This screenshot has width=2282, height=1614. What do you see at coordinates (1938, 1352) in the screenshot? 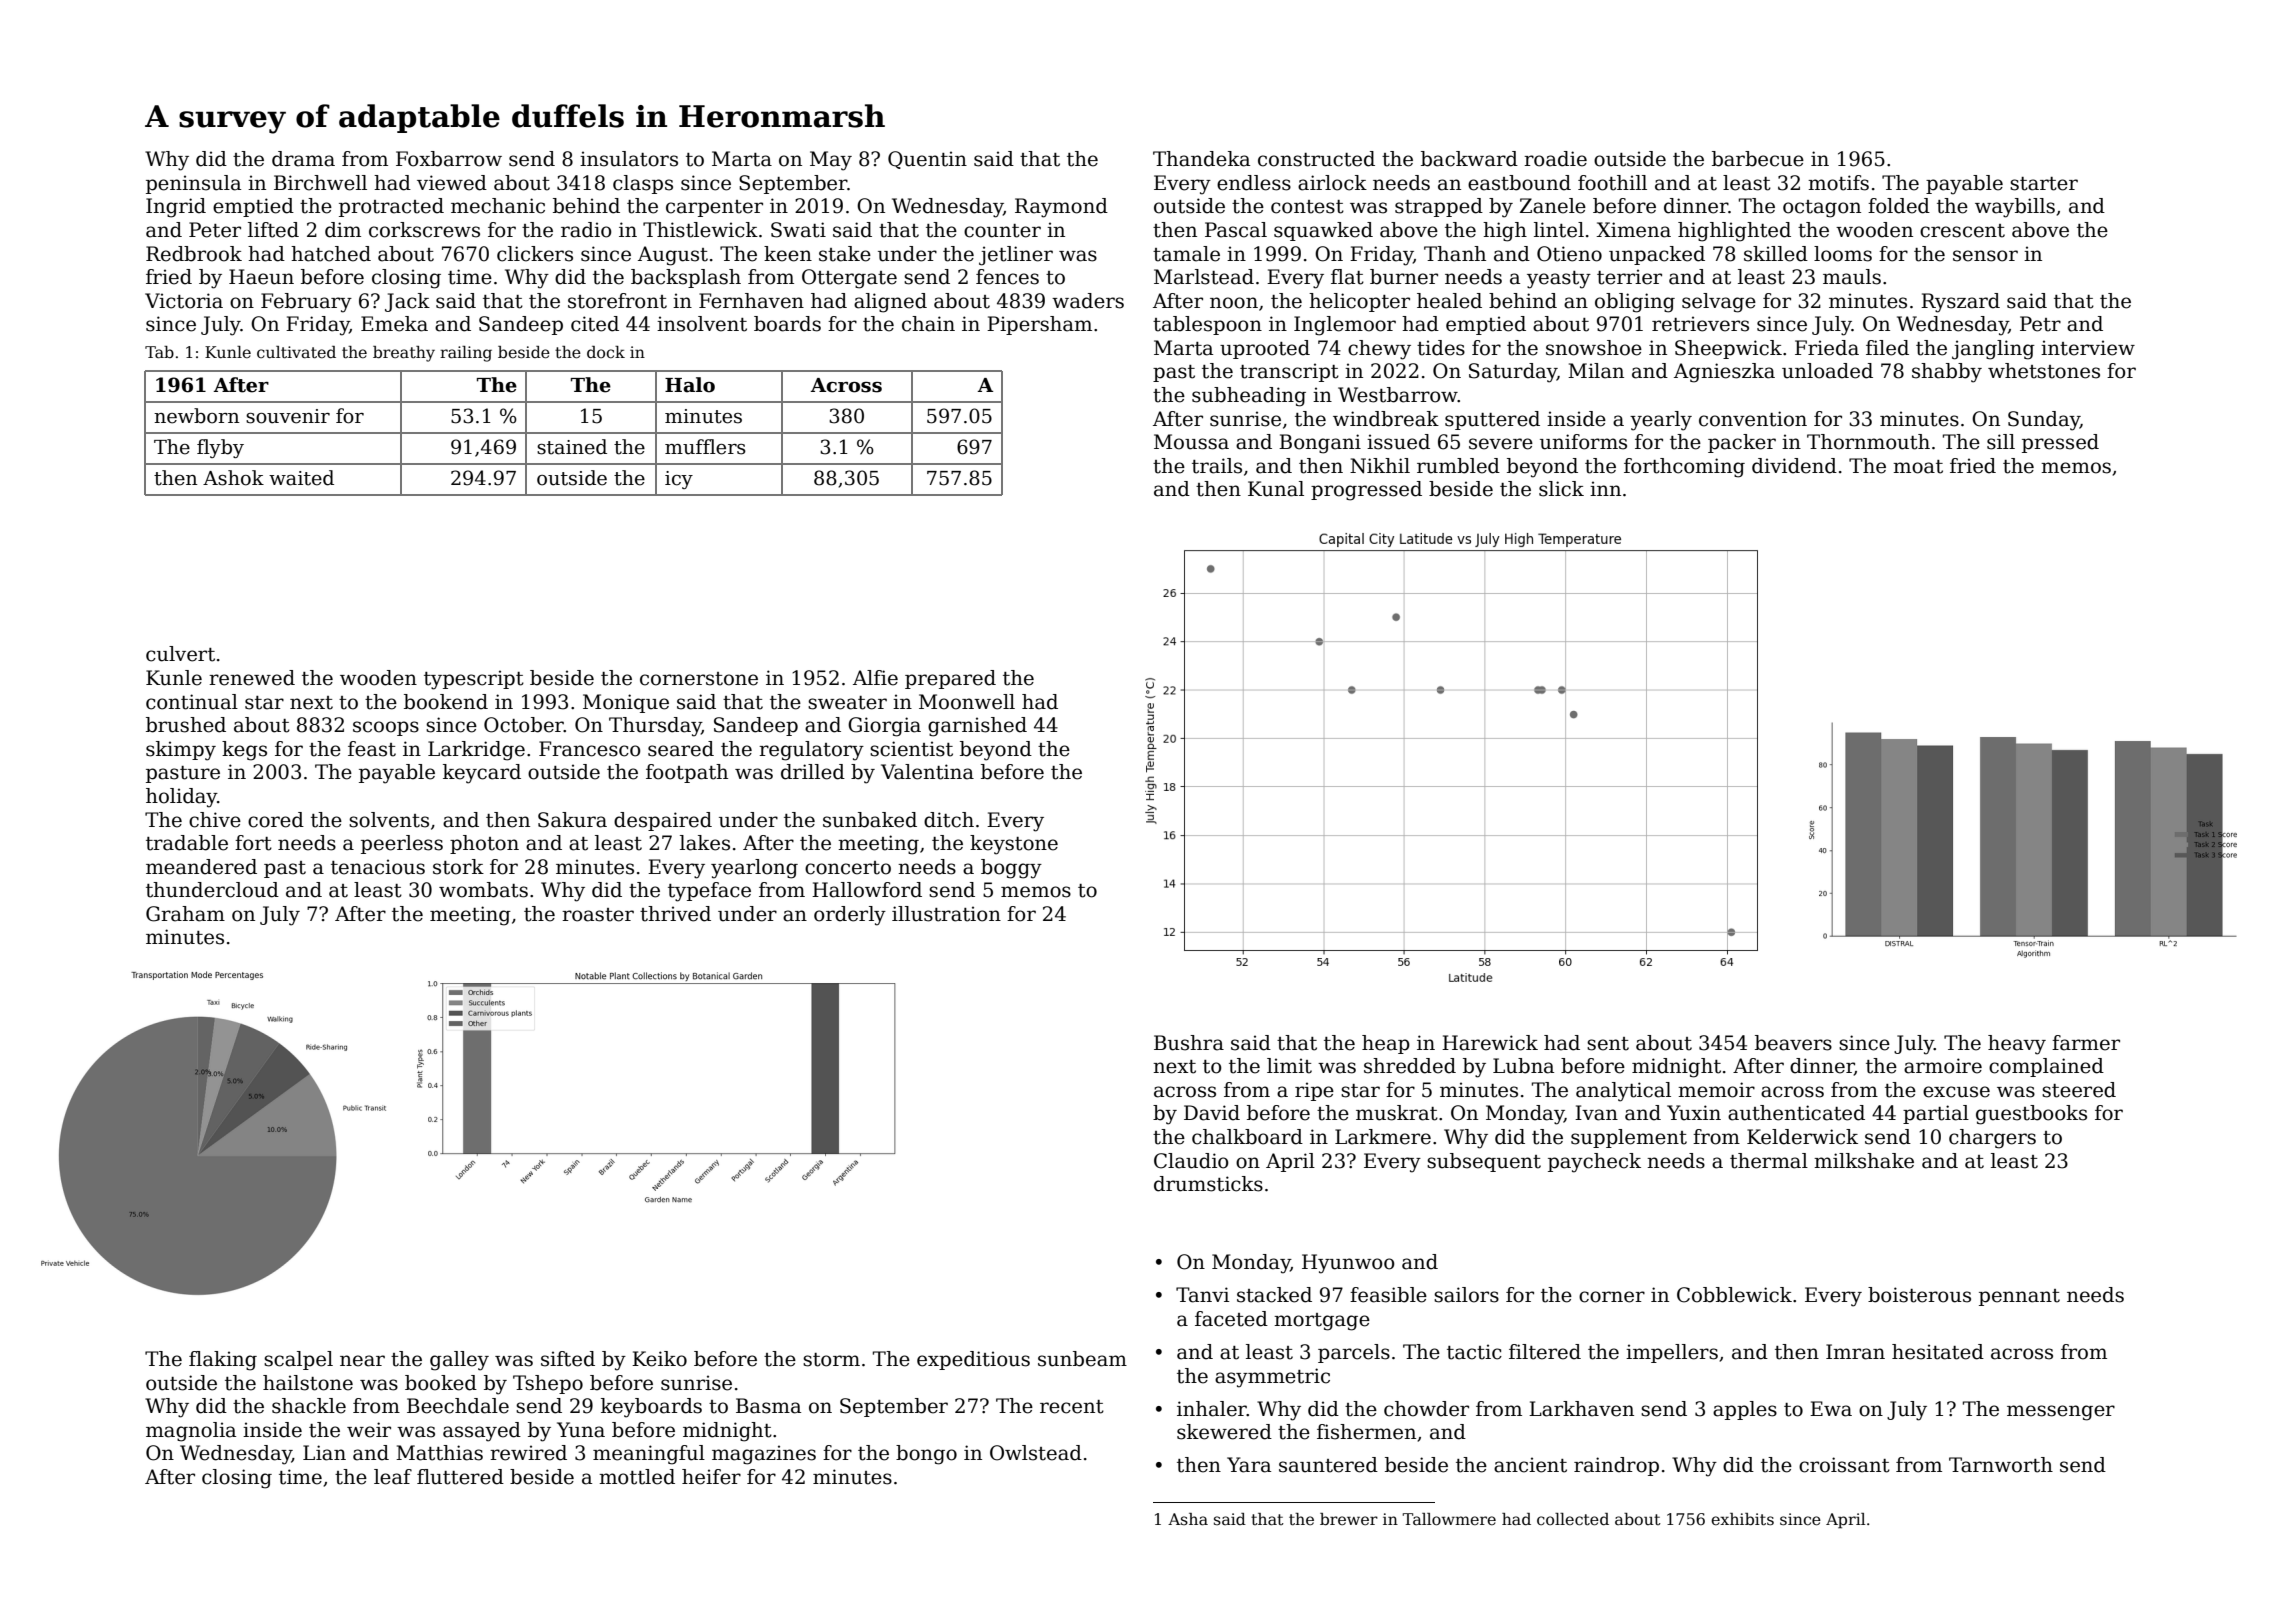
I see `hesitated` at bounding box center [1938, 1352].
